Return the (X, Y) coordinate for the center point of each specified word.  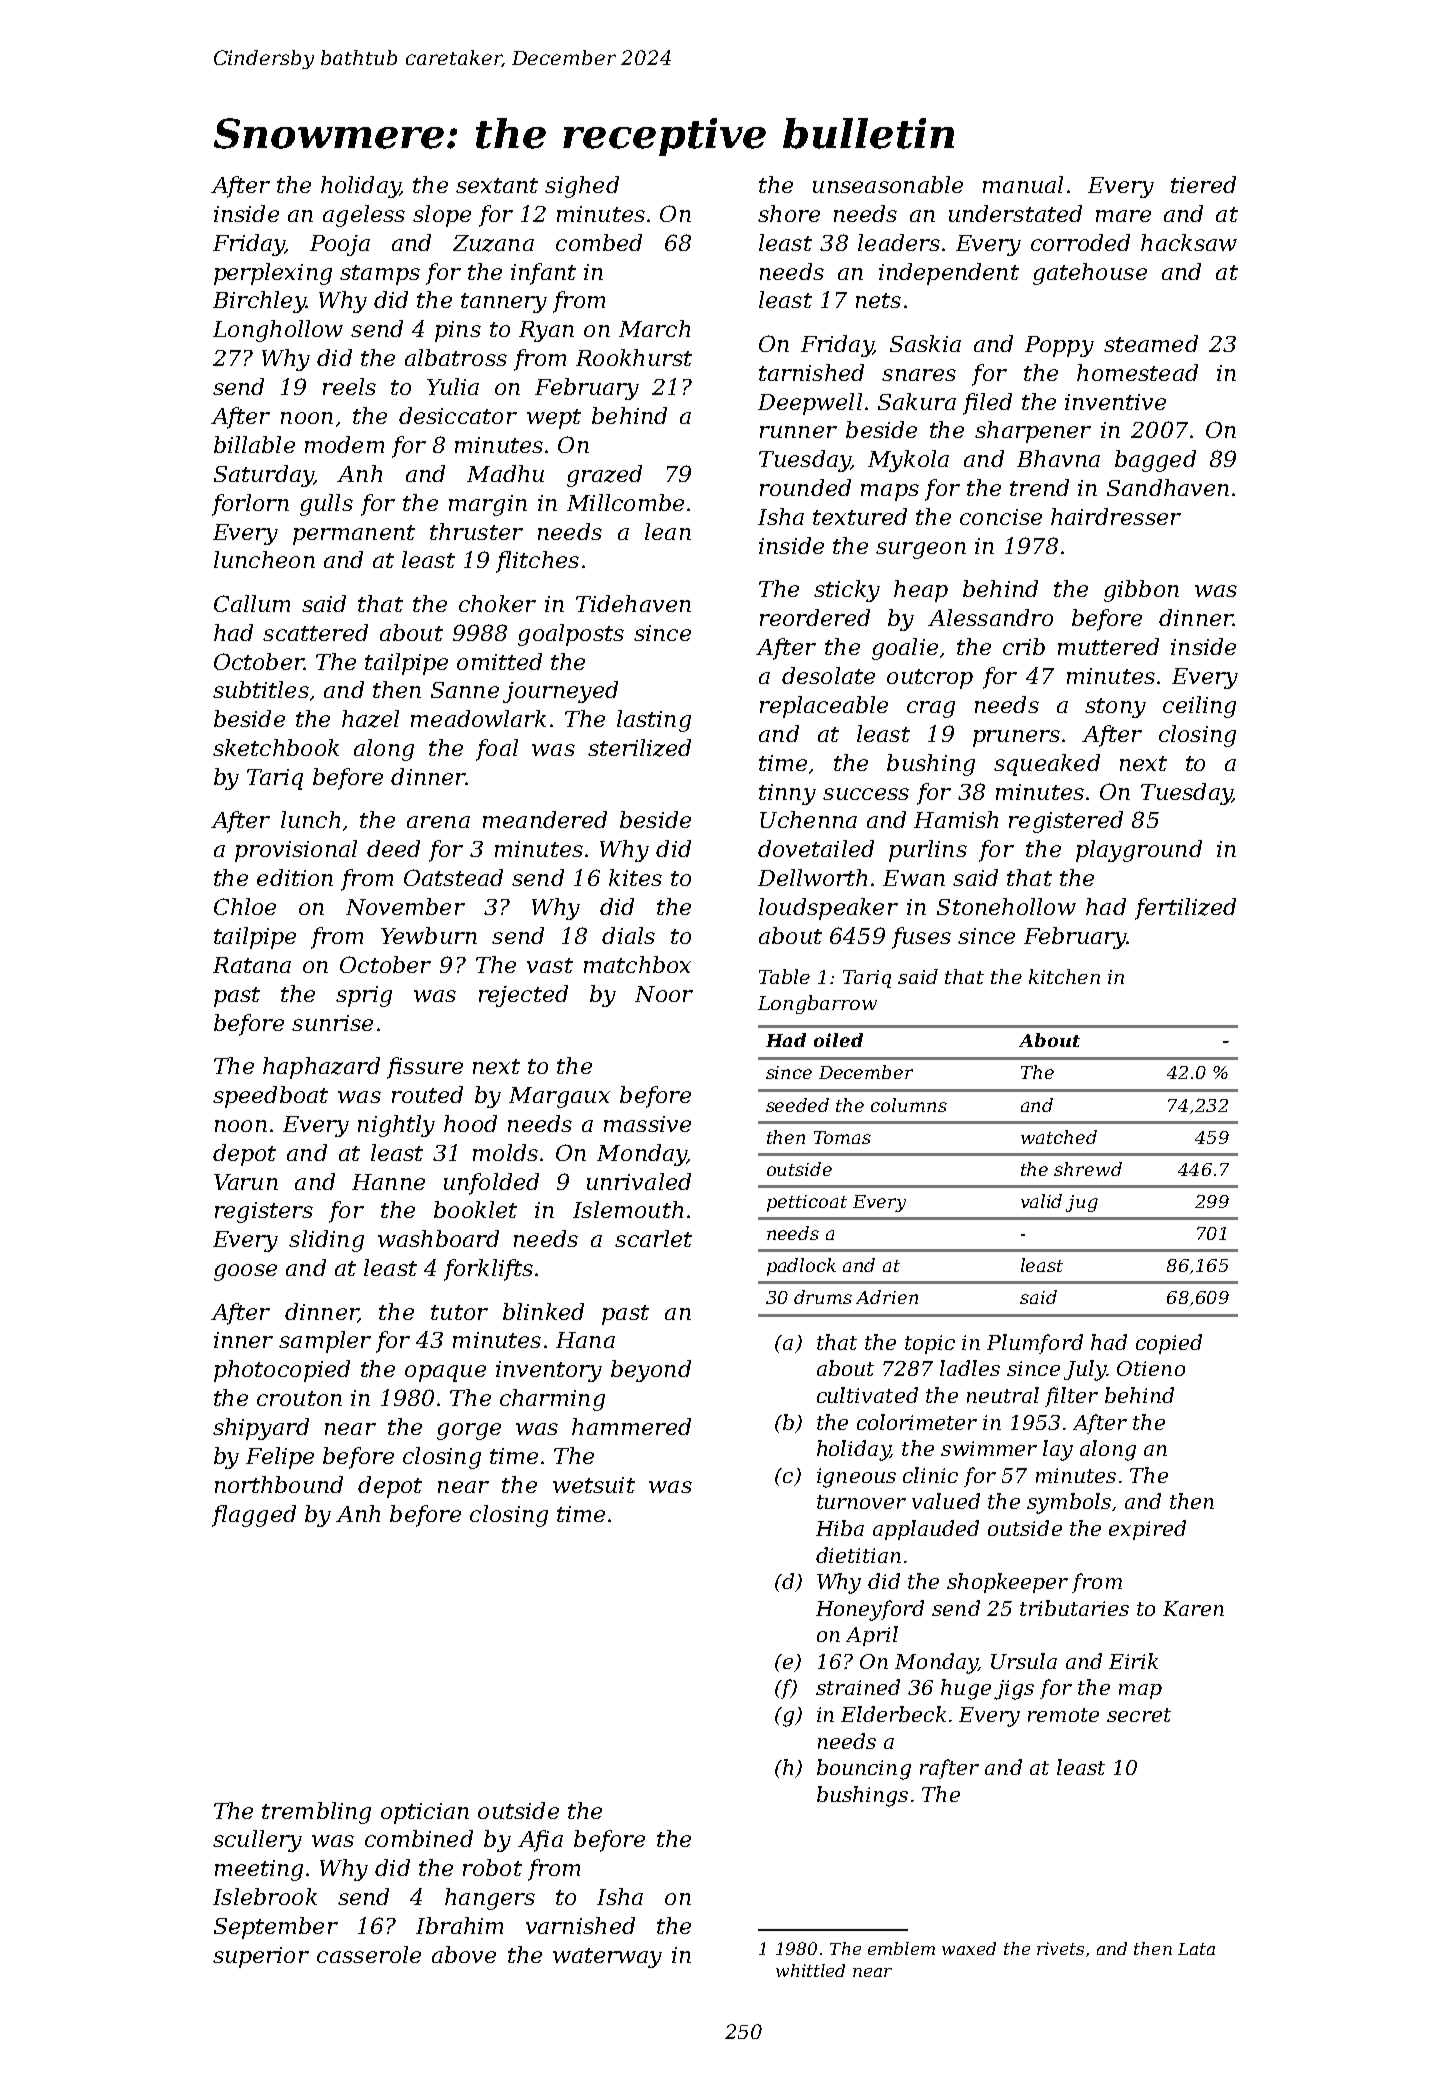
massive (647, 1124)
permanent (354, 535)
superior (261, 1957)
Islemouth (628, 1209)
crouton (299, 1398)
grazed (604, 476)
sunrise (332, 1023)
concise (1001, 517)
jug (1082, 1203)
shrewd (1088, 1169)
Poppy (1059, 346)
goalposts (571, 635)
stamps (380, 275)
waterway (607, 1958)
